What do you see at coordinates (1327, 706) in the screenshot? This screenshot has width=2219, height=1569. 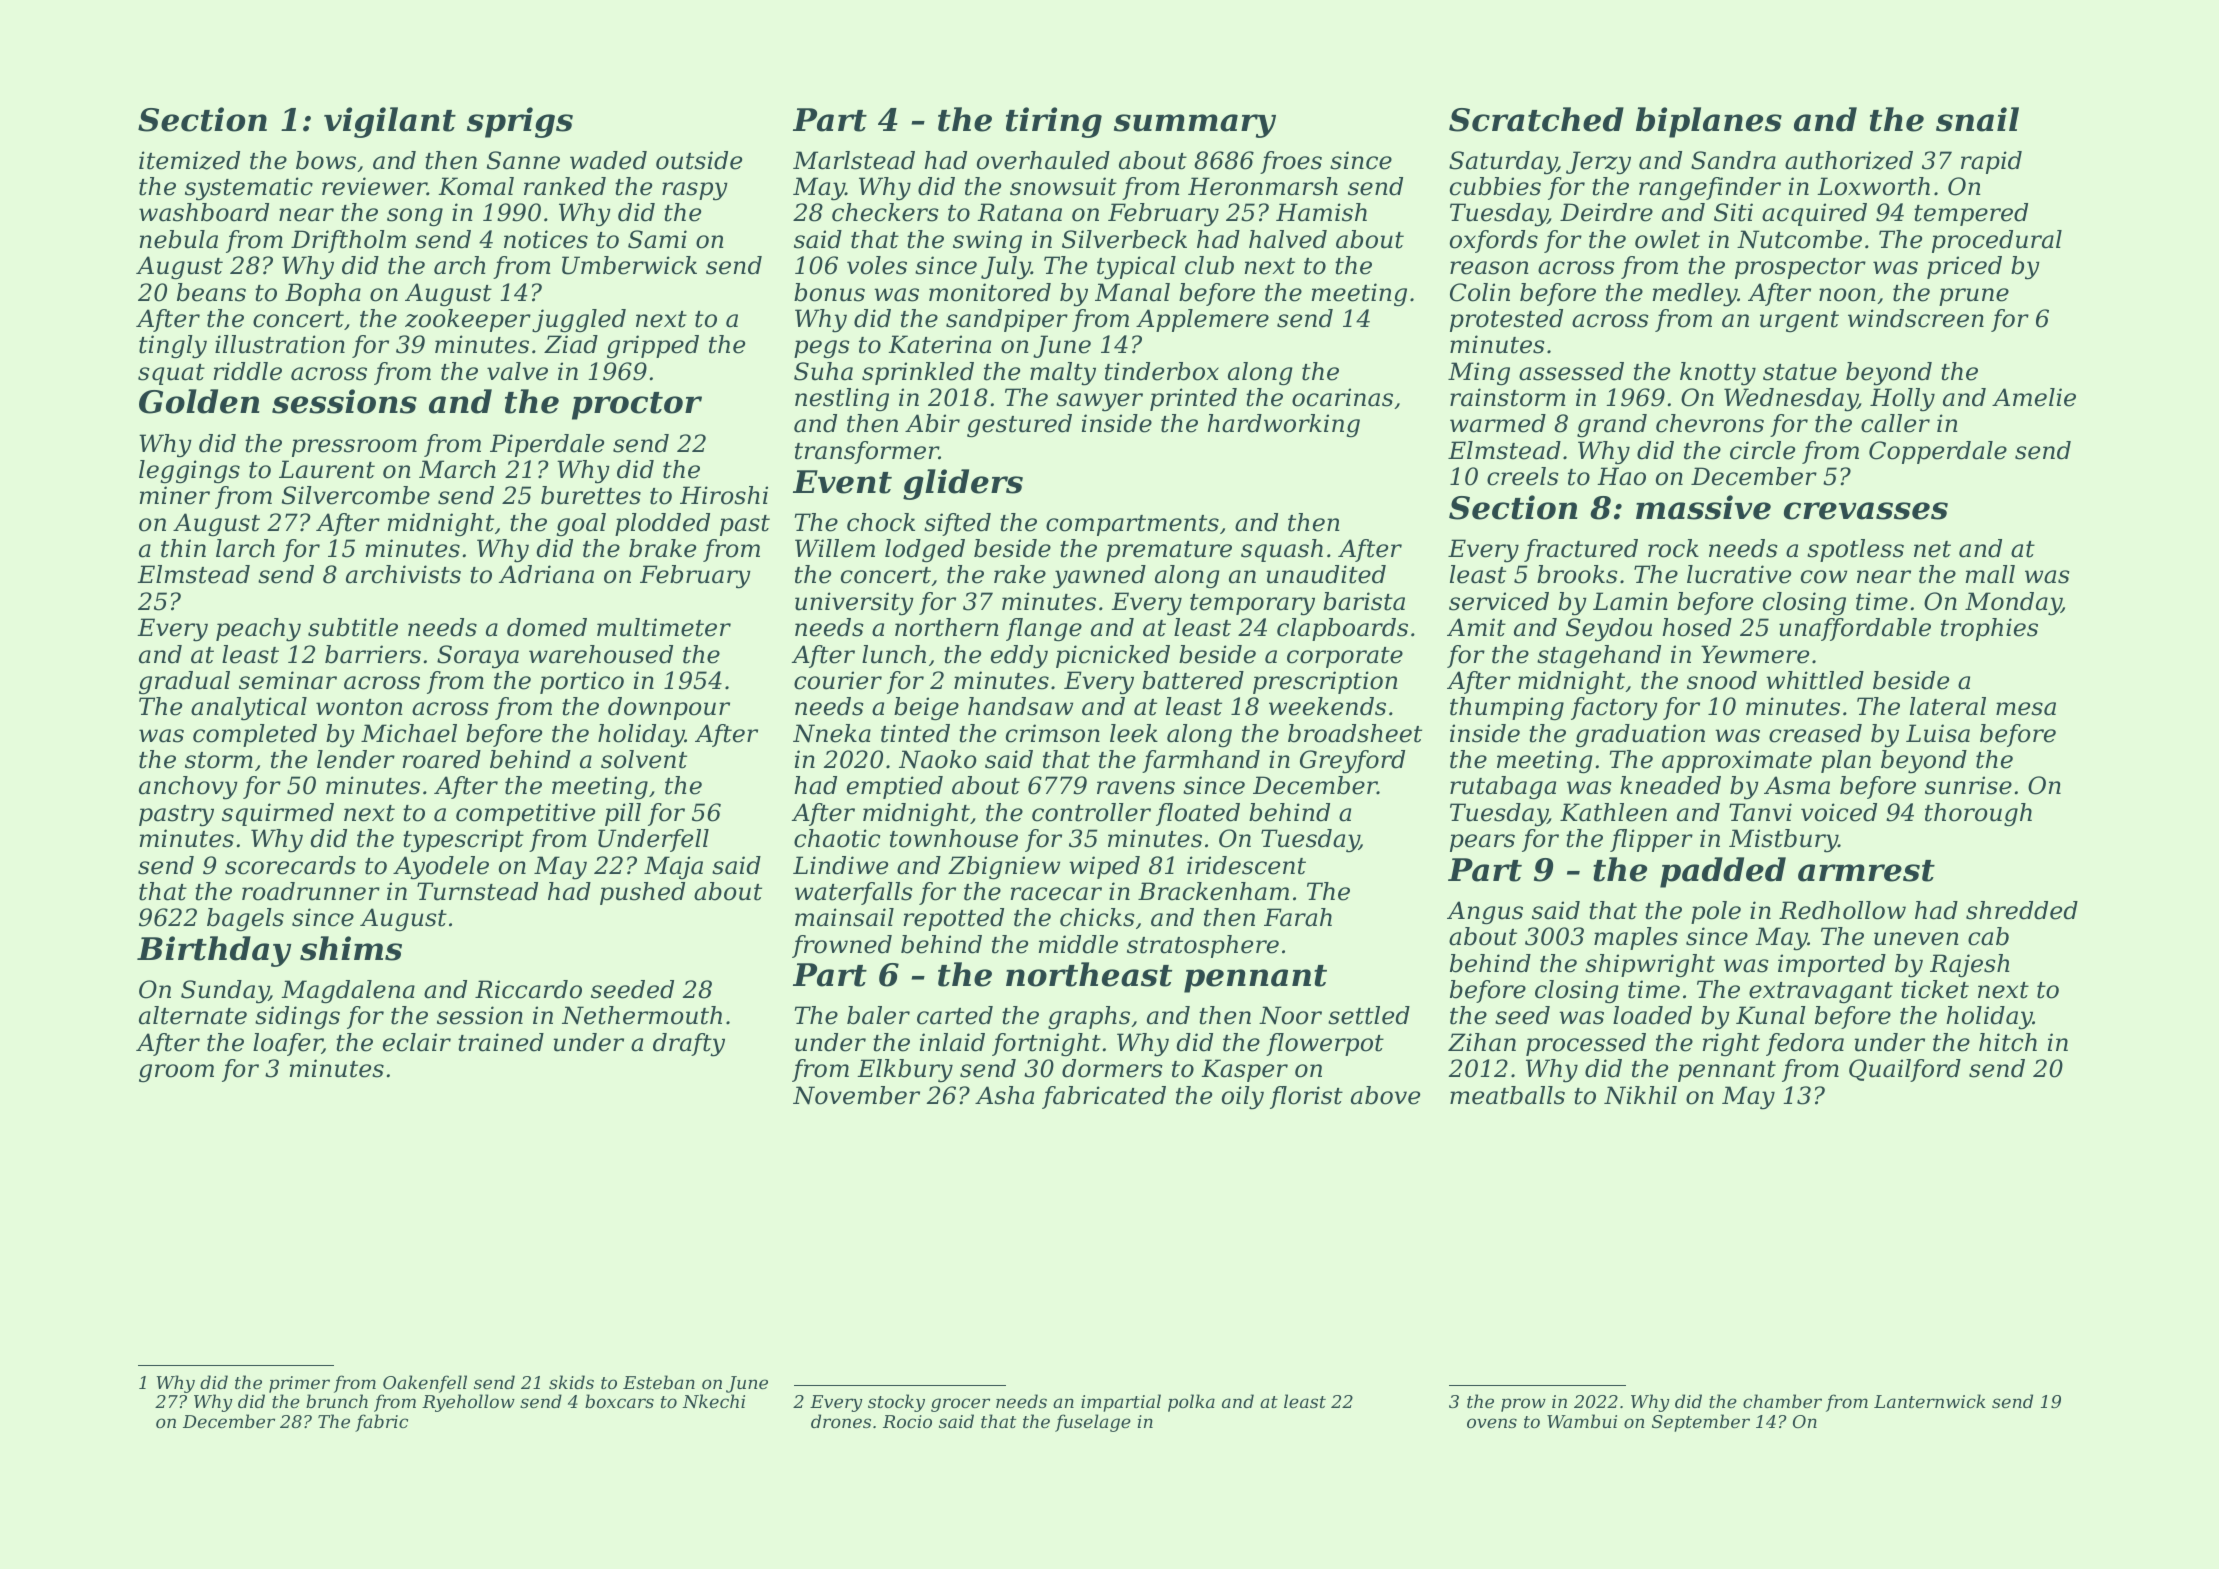 I see `weekends` at bounding box center [1327, 706].
